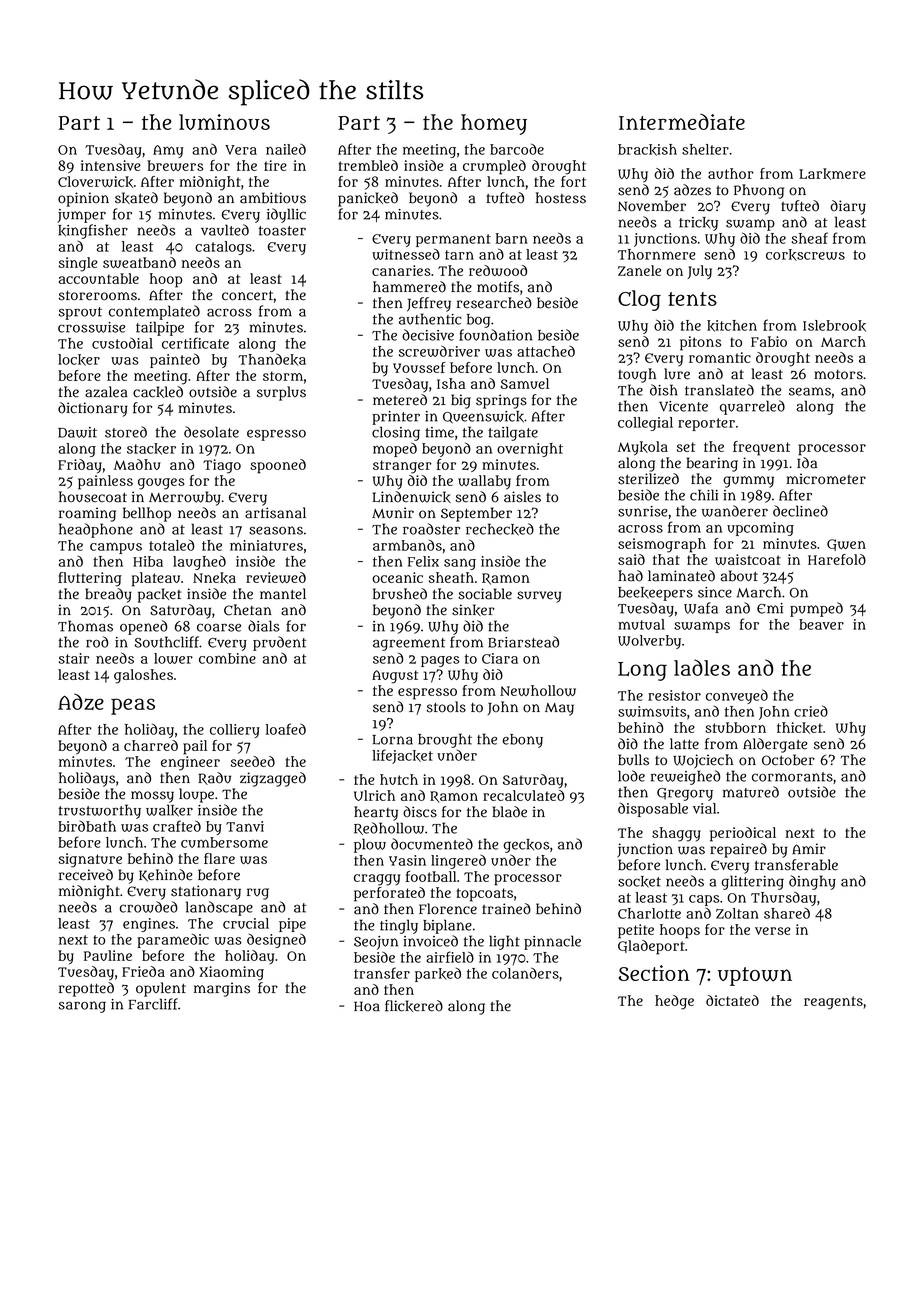 This document has height=1308, width=924. I want to click on Intermediate, so click(682, 122).
